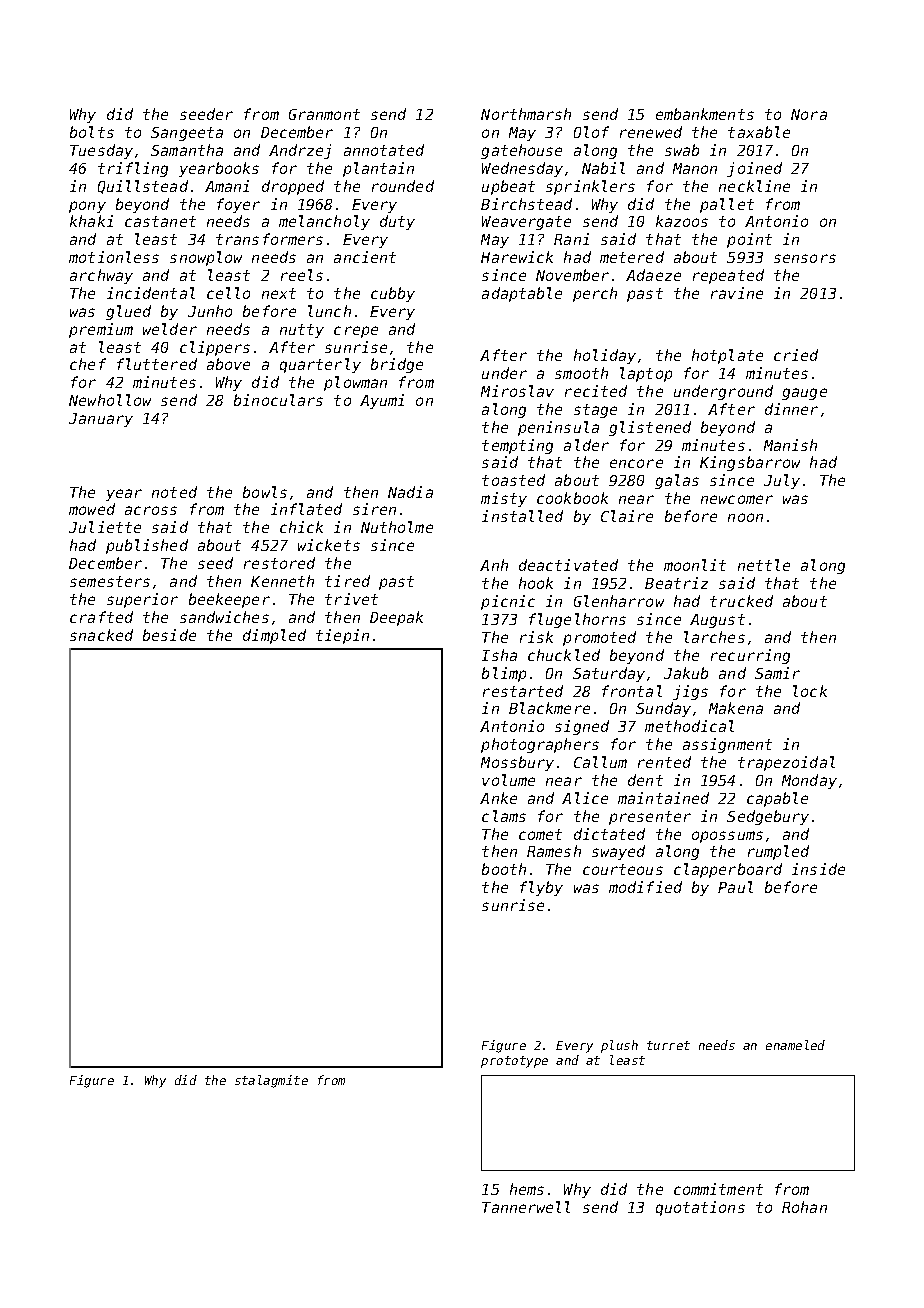 The height and width of the screenshot is (1308, 924). I want to click on Granmont, so click(324, 114).
